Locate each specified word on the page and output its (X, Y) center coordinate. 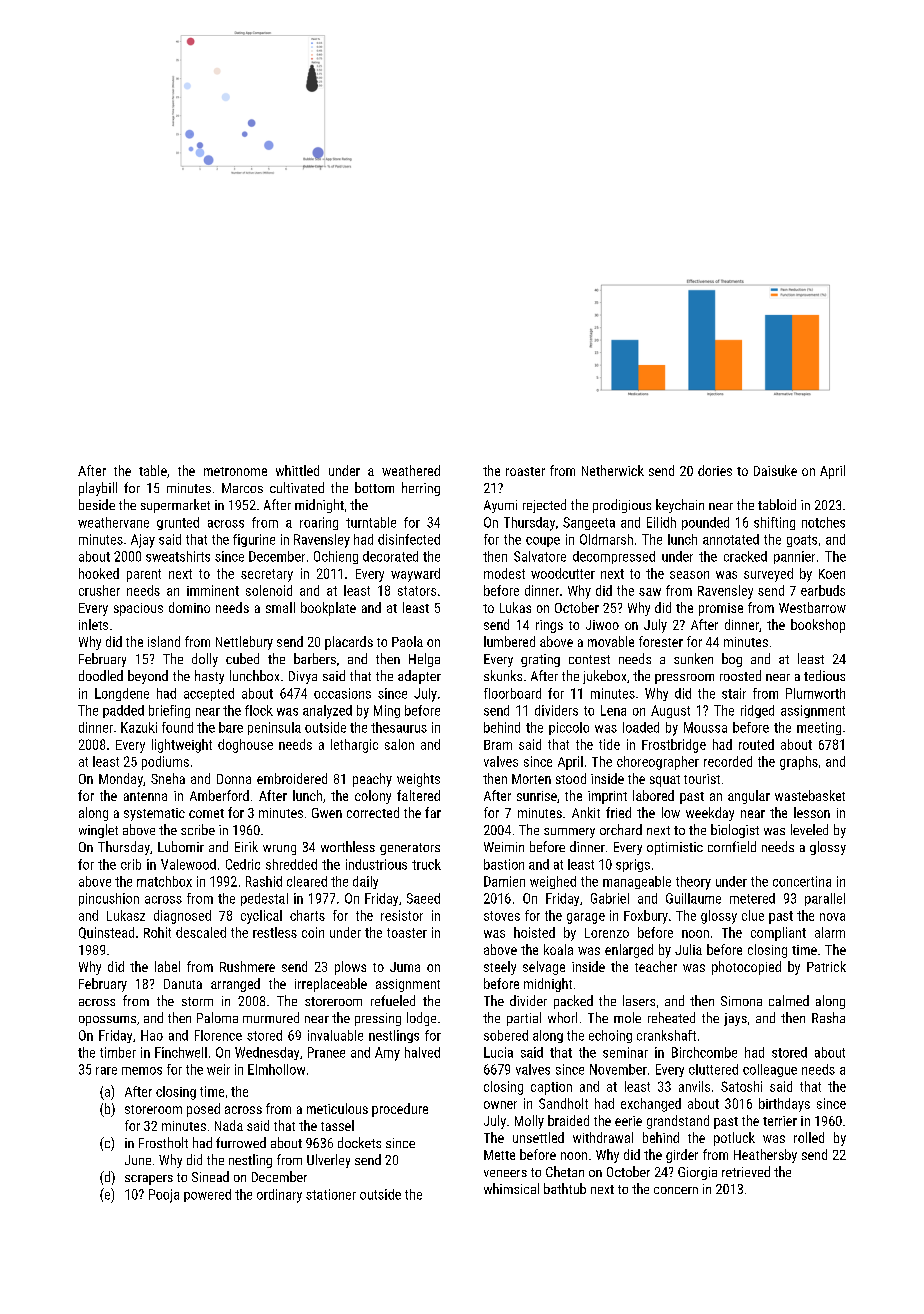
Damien (504, 881)
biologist (735, 831)
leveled (809, 829)
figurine (254, 540)
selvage (544, 968)
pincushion (109, 899)
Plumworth (815, 693)
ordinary (279, 1196)
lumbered (509, 641)
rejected (544, 506)
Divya (303, 677)
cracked (745, 556)
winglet (98, 831)
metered (752, 898)
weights (418, 780)
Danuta (183, 984)
